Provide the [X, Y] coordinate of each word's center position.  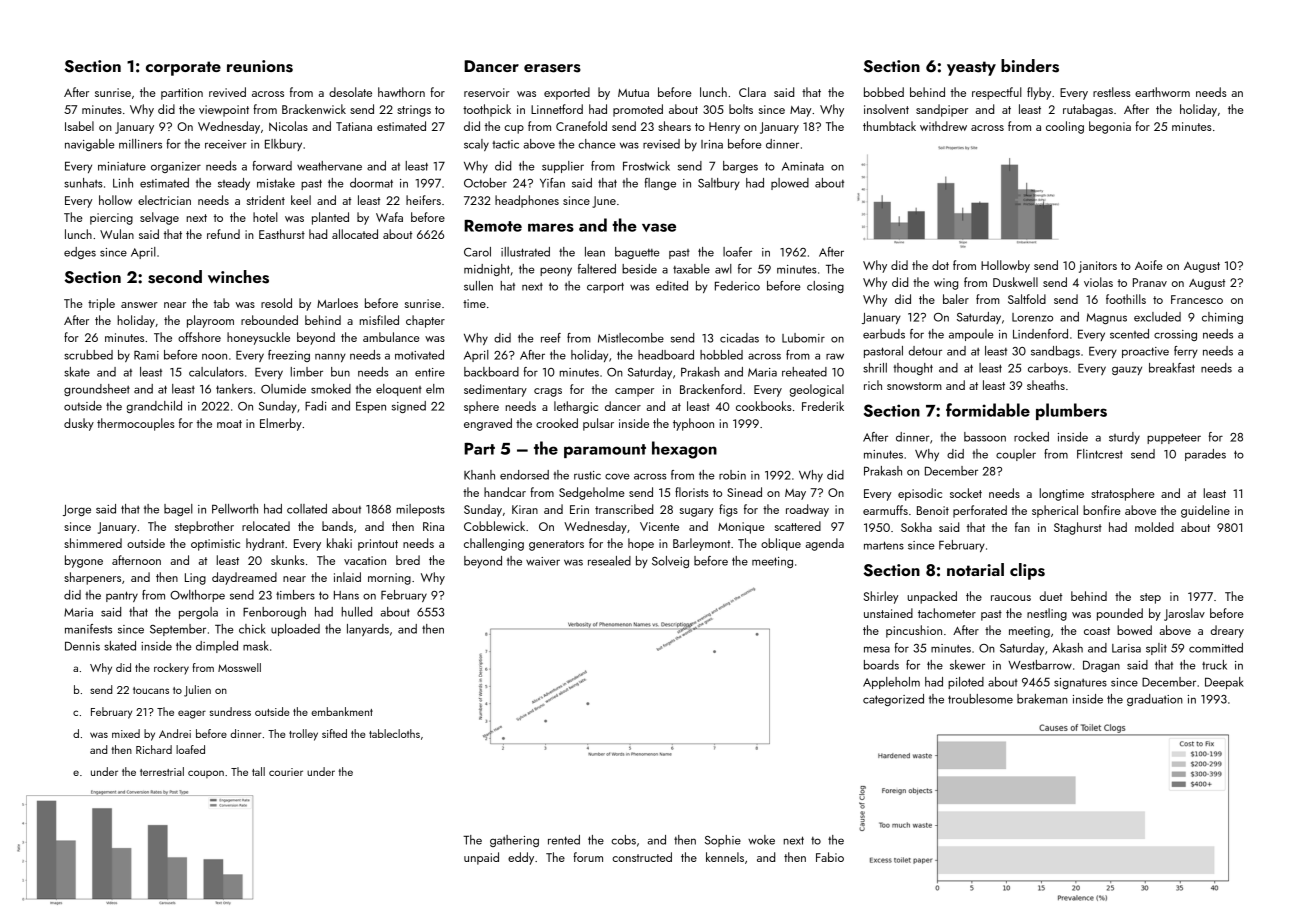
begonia [1110, 127]
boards [881, 665]
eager [192, 714]
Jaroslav [1184, 614]
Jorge [77, 510]
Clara [752, 92]
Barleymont [701, 544]
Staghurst [1078, 528]
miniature [122, 166]
